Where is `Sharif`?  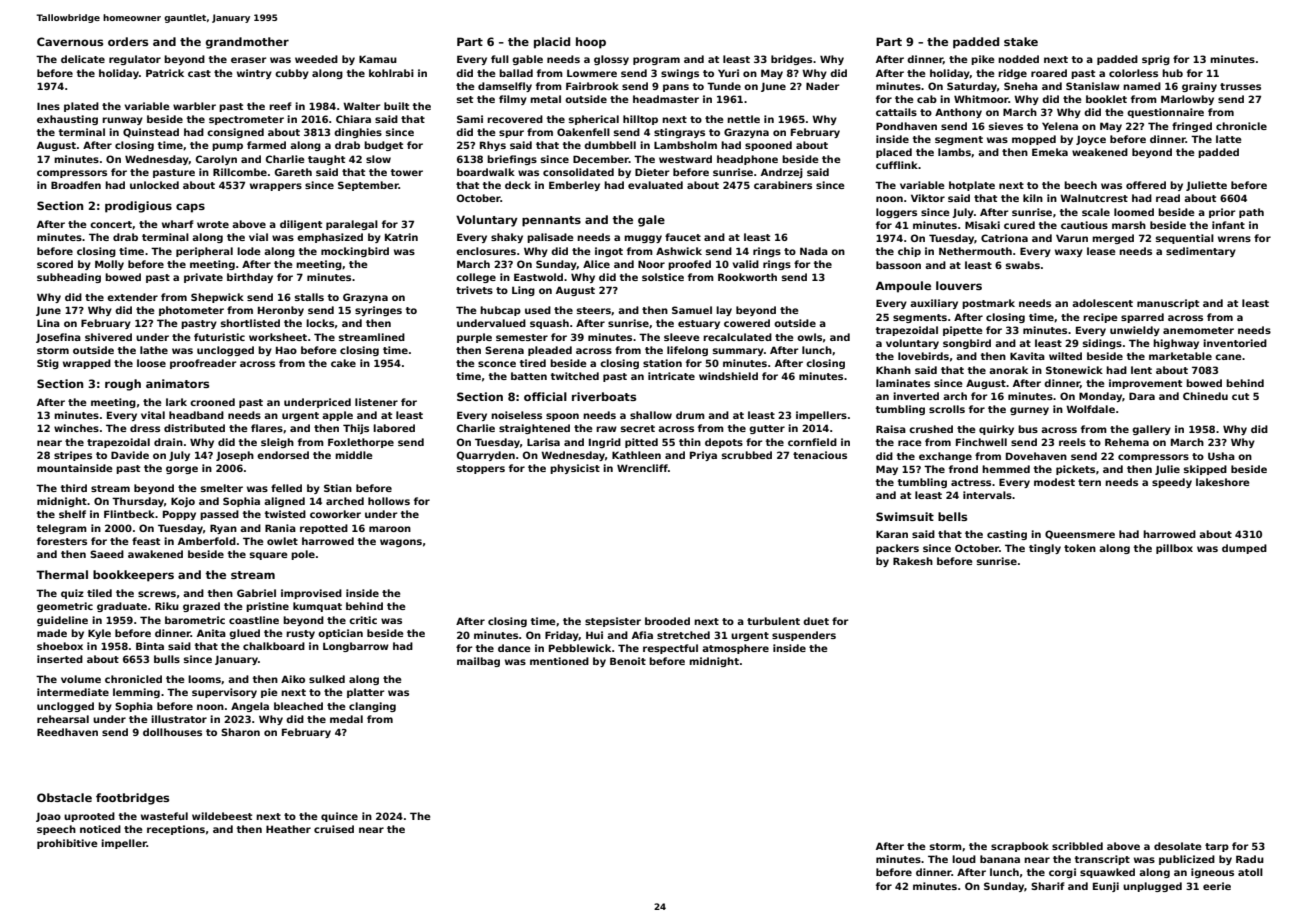
Sharif is located at coordinates (1048, 886).
